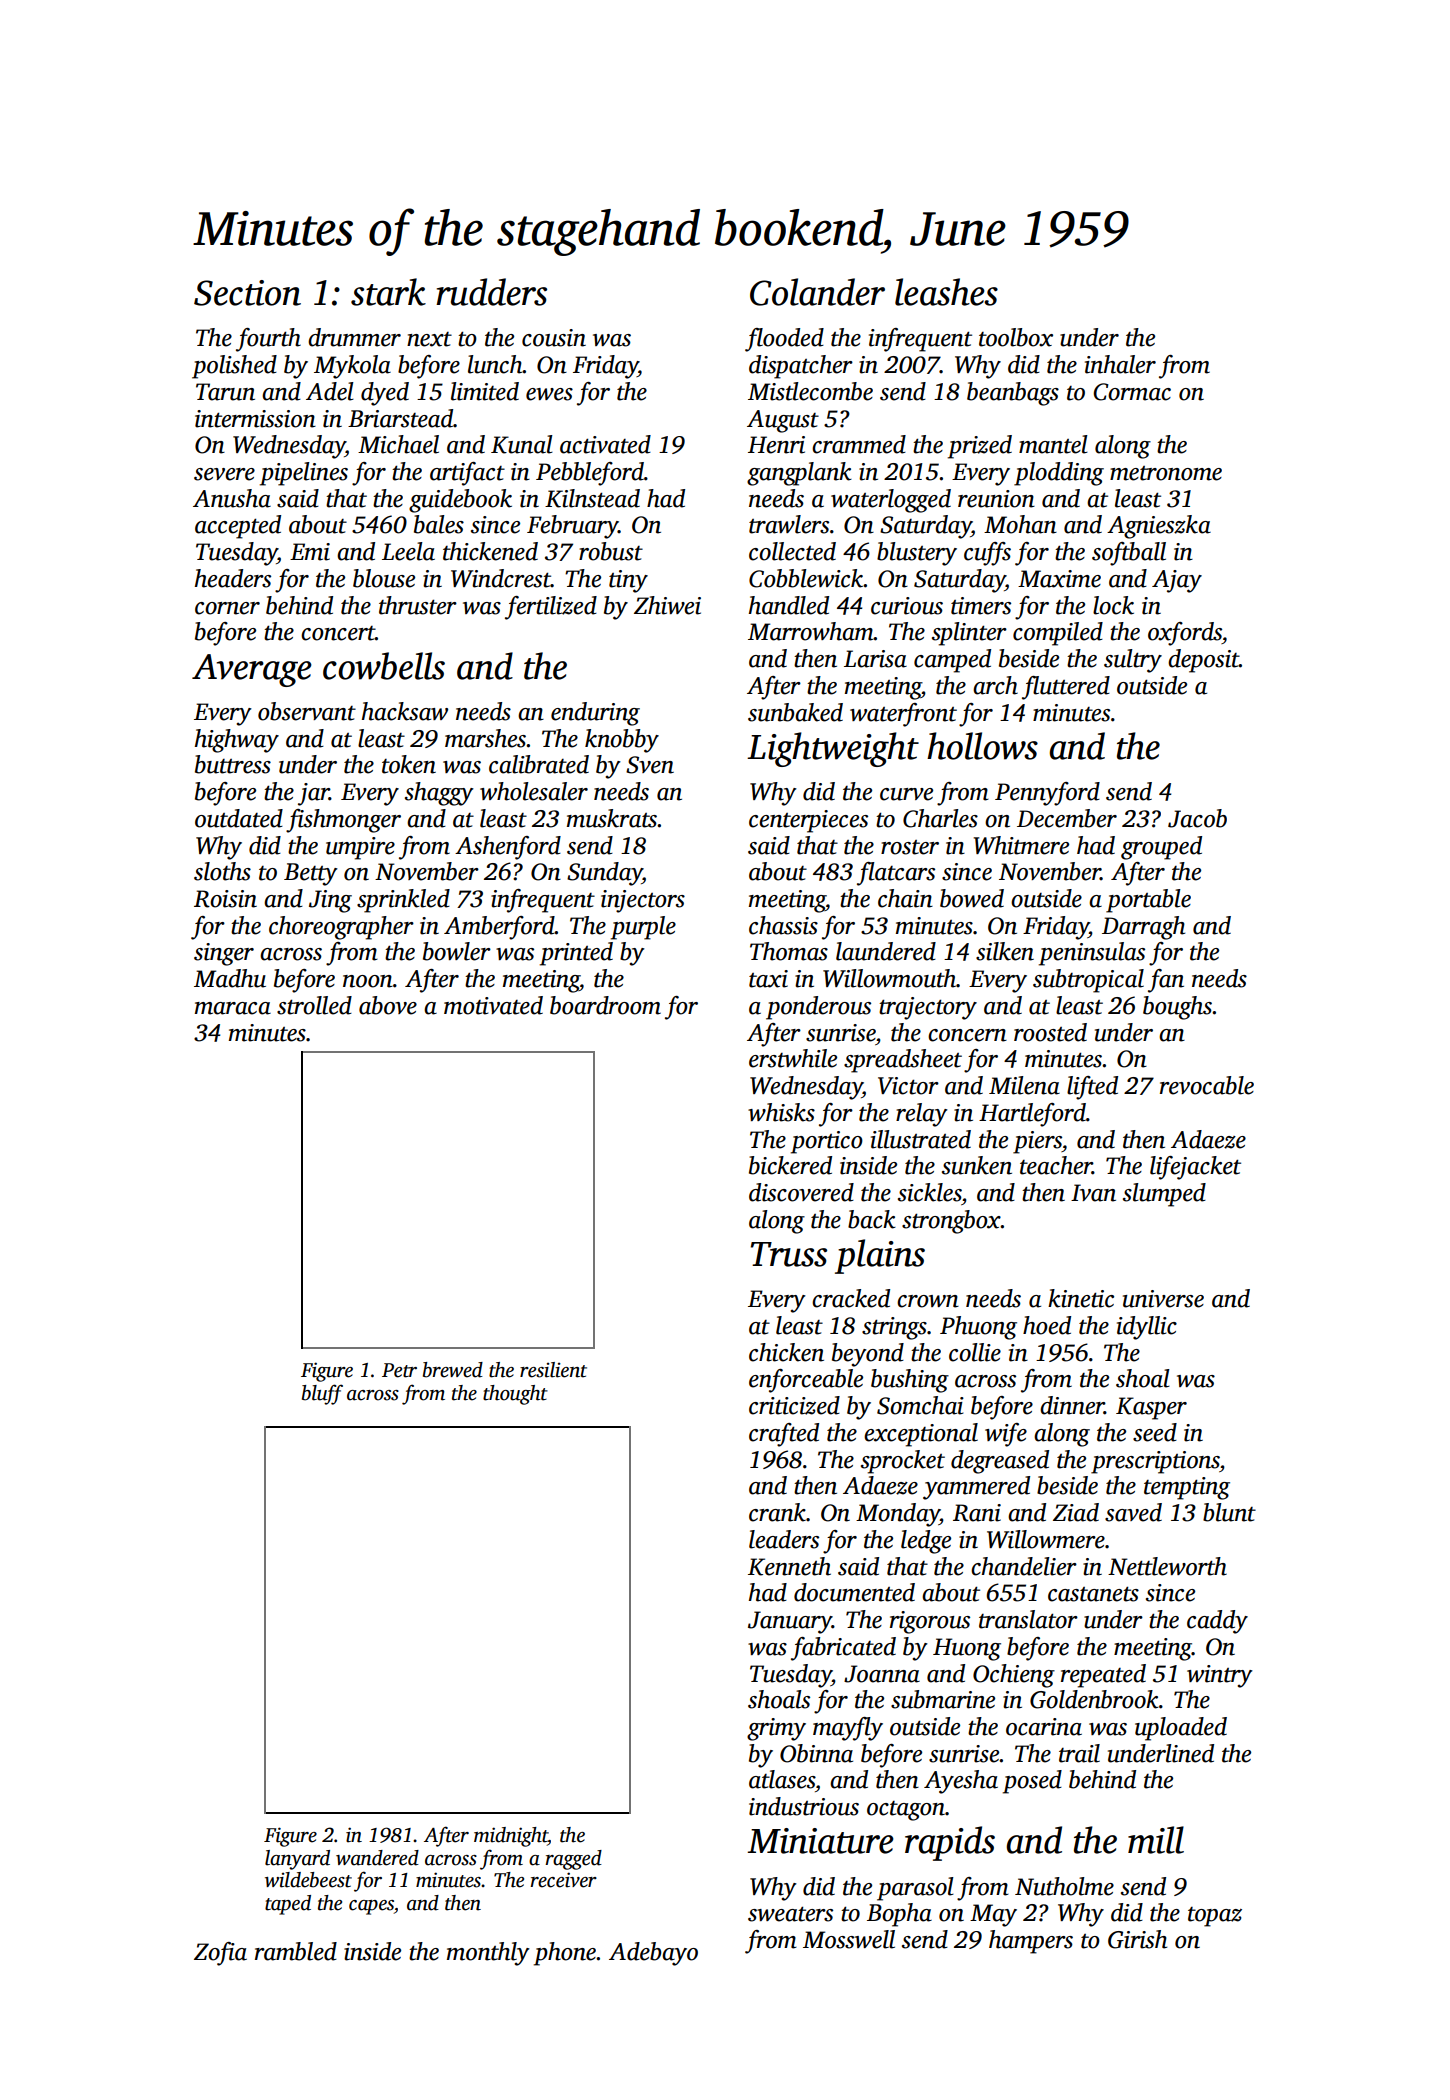 The width and height of the screenshot is (1450, 2100). What do you see at coordinates (605, 1005) in the screenshot?
I see `boardroom` at bounding box center [605, 1005].
